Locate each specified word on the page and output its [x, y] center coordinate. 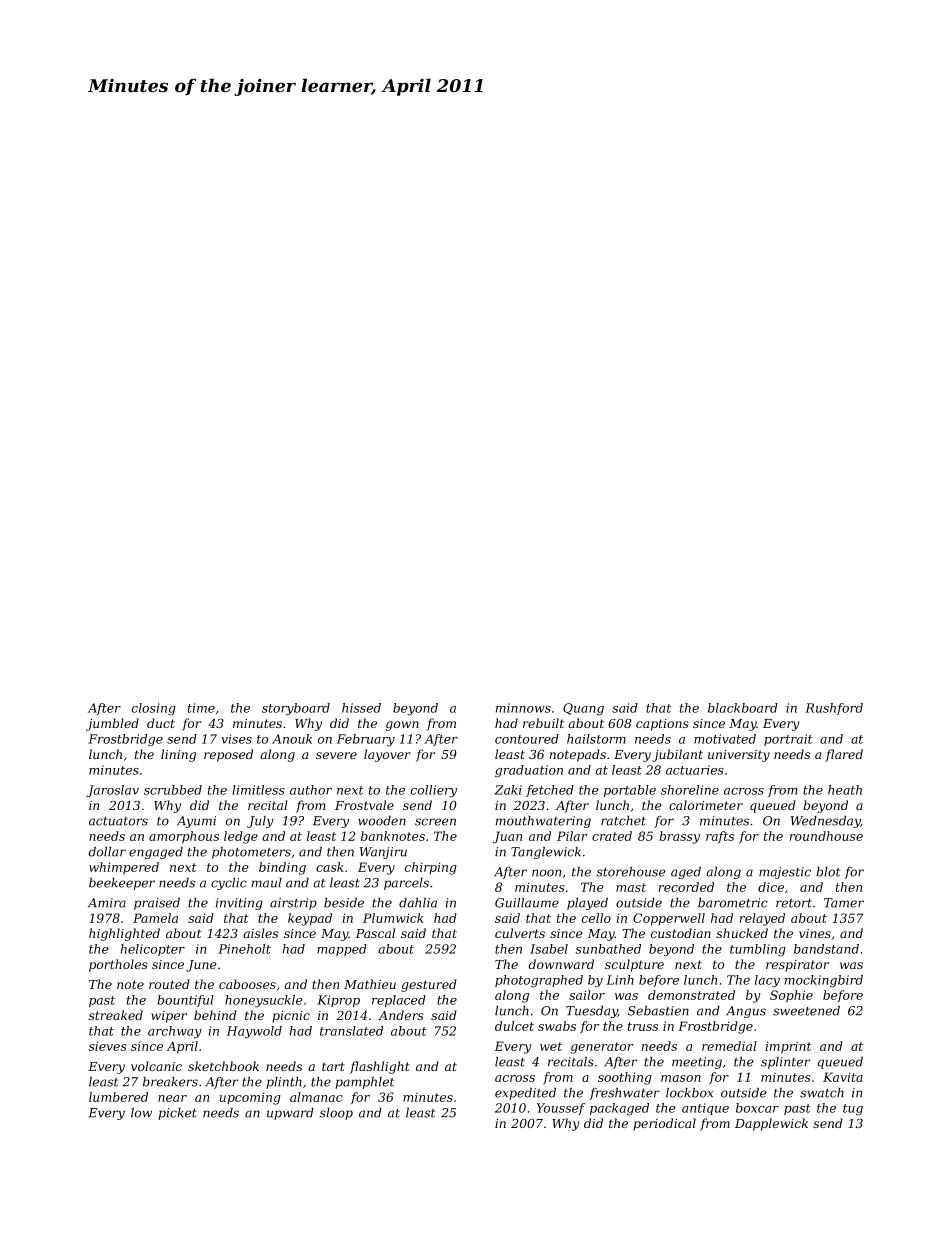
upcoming [250, 1098]
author [311, 790]
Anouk [292, 739]
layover [387, 755]
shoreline [690, 790]
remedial [729, 1046]
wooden [382, 821]
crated [612, 836]
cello [596, 918]
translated [351, 1031]
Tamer [844, 903]
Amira [107, 903]
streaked [116, 1015]
